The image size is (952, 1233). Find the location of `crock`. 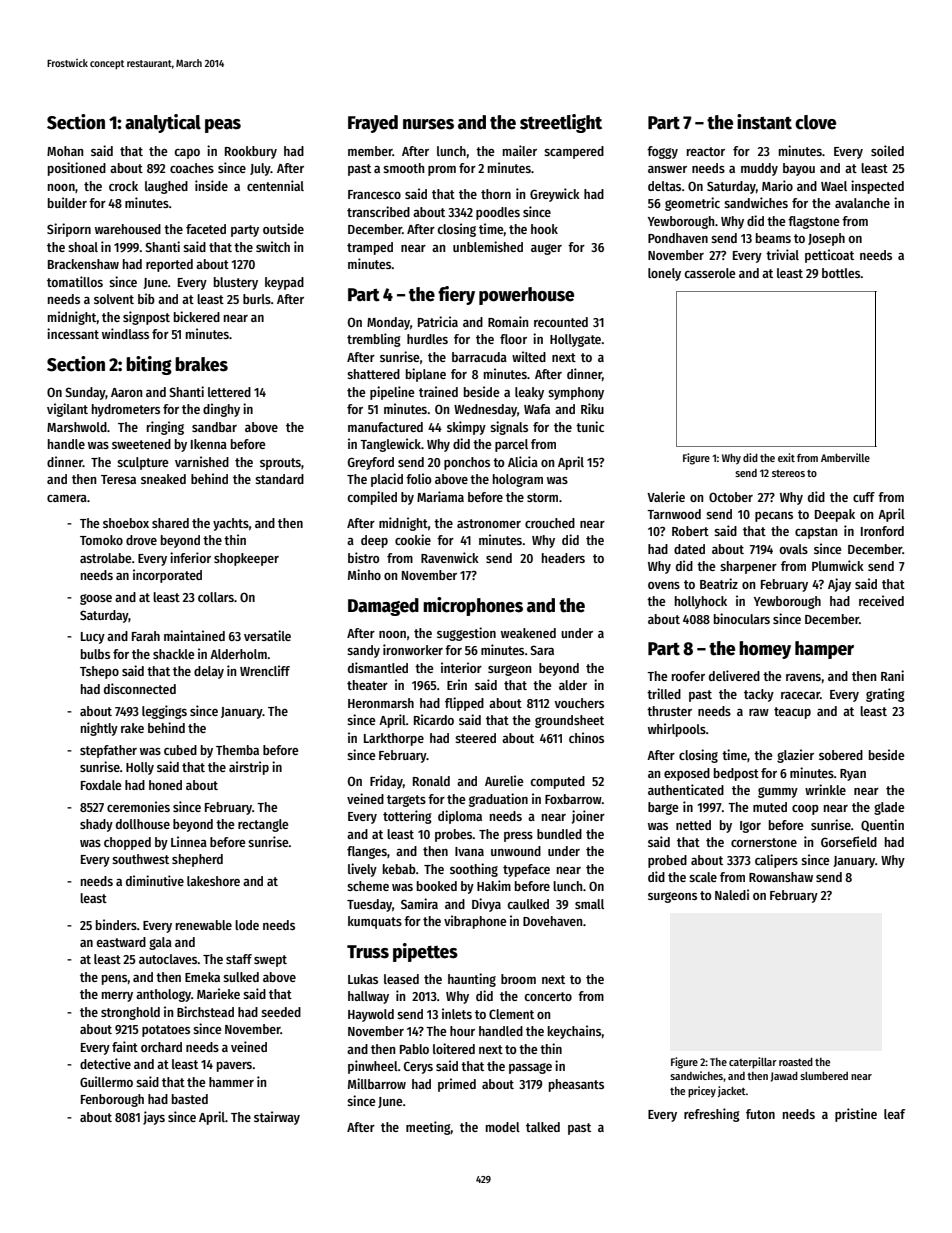

crock is located at coordinates (123, 186).
